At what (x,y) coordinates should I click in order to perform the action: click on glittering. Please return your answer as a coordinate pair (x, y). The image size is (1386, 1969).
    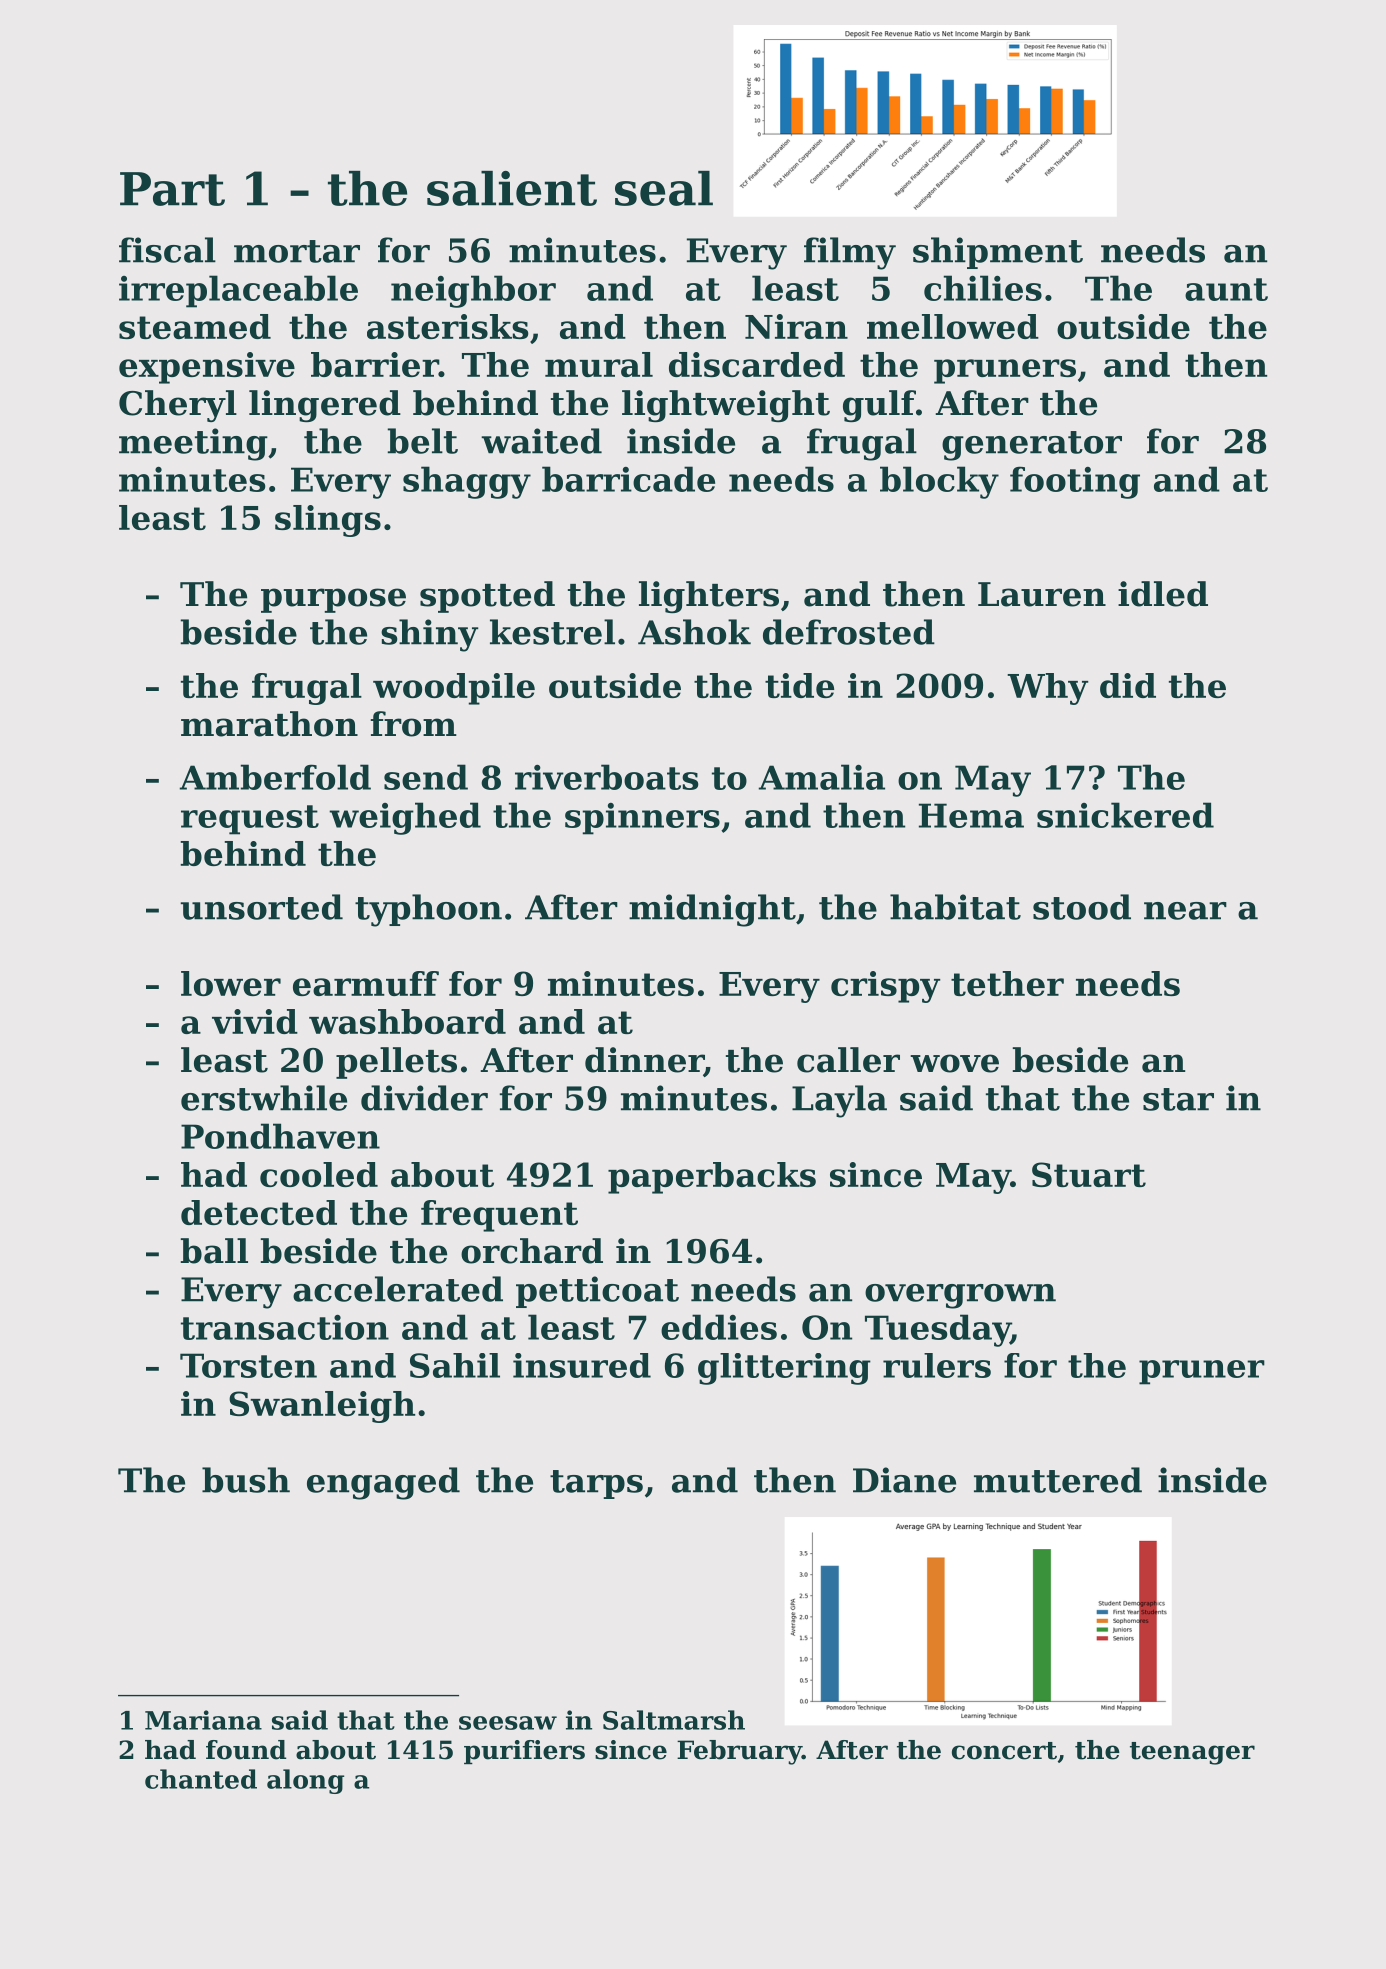
    Looking at the image, I should click on (784, 1369).
